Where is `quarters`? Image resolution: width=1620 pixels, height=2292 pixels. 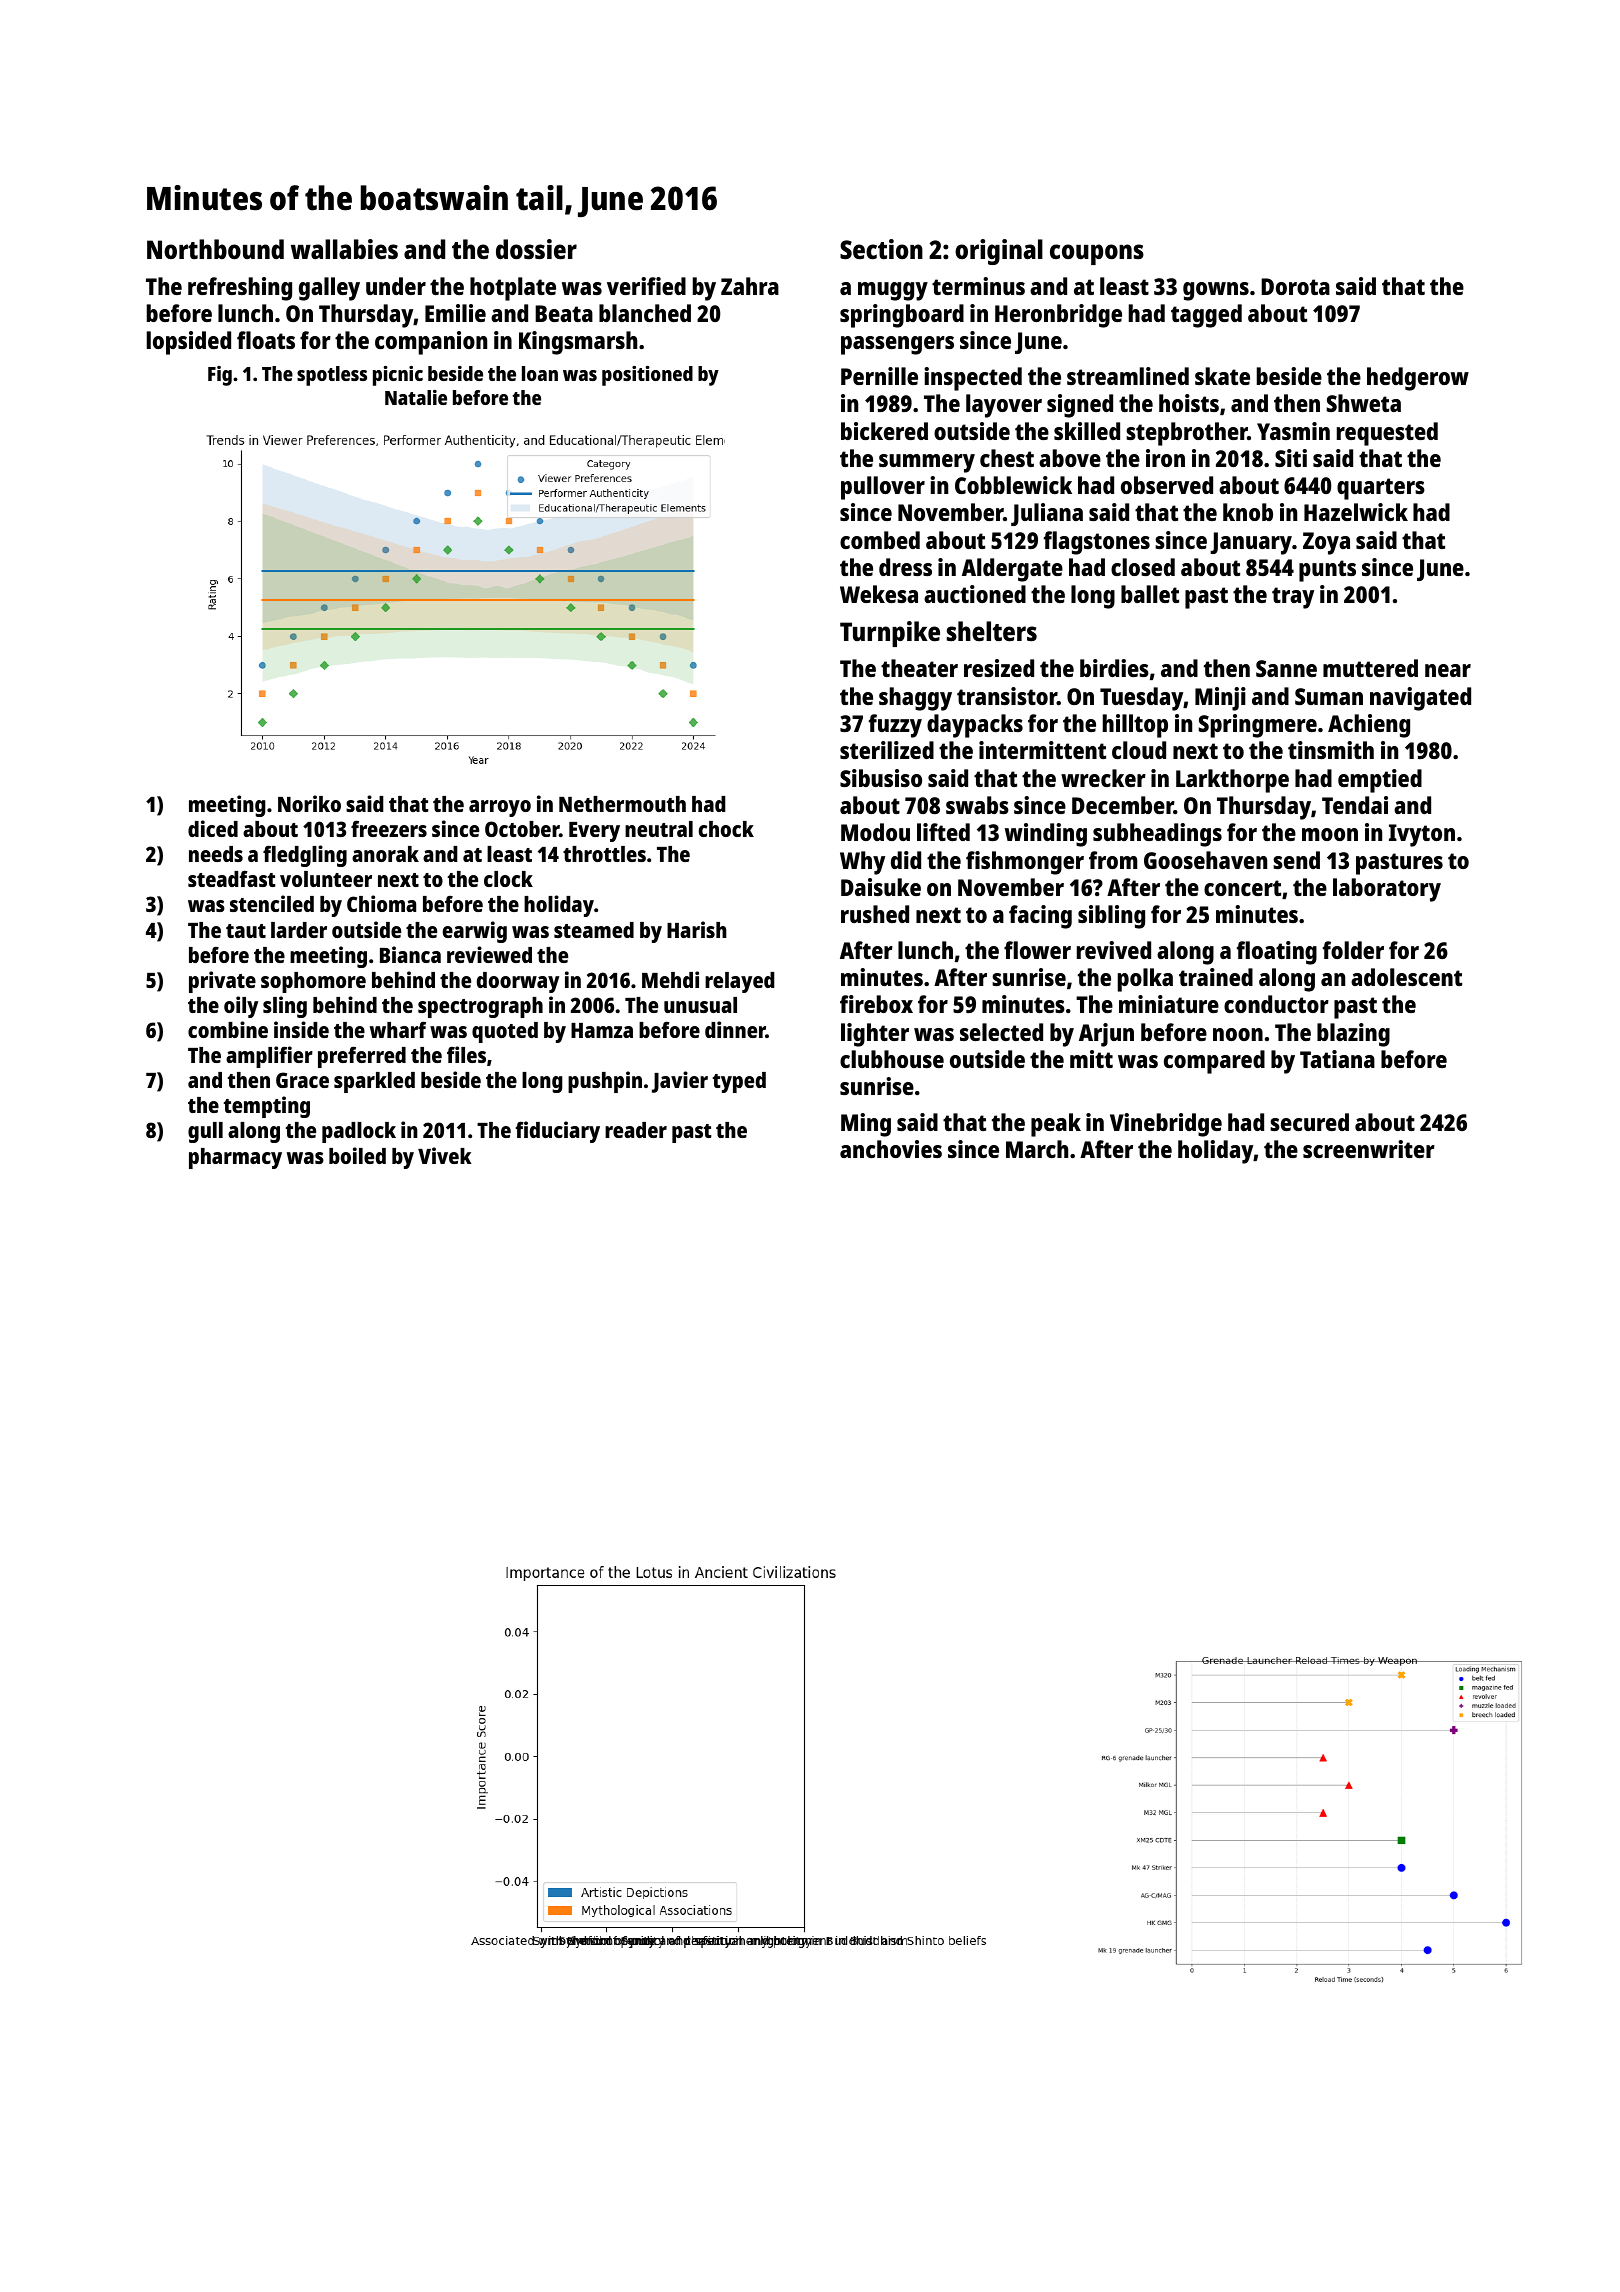
quarters is located at coordinates (1381, 489).
